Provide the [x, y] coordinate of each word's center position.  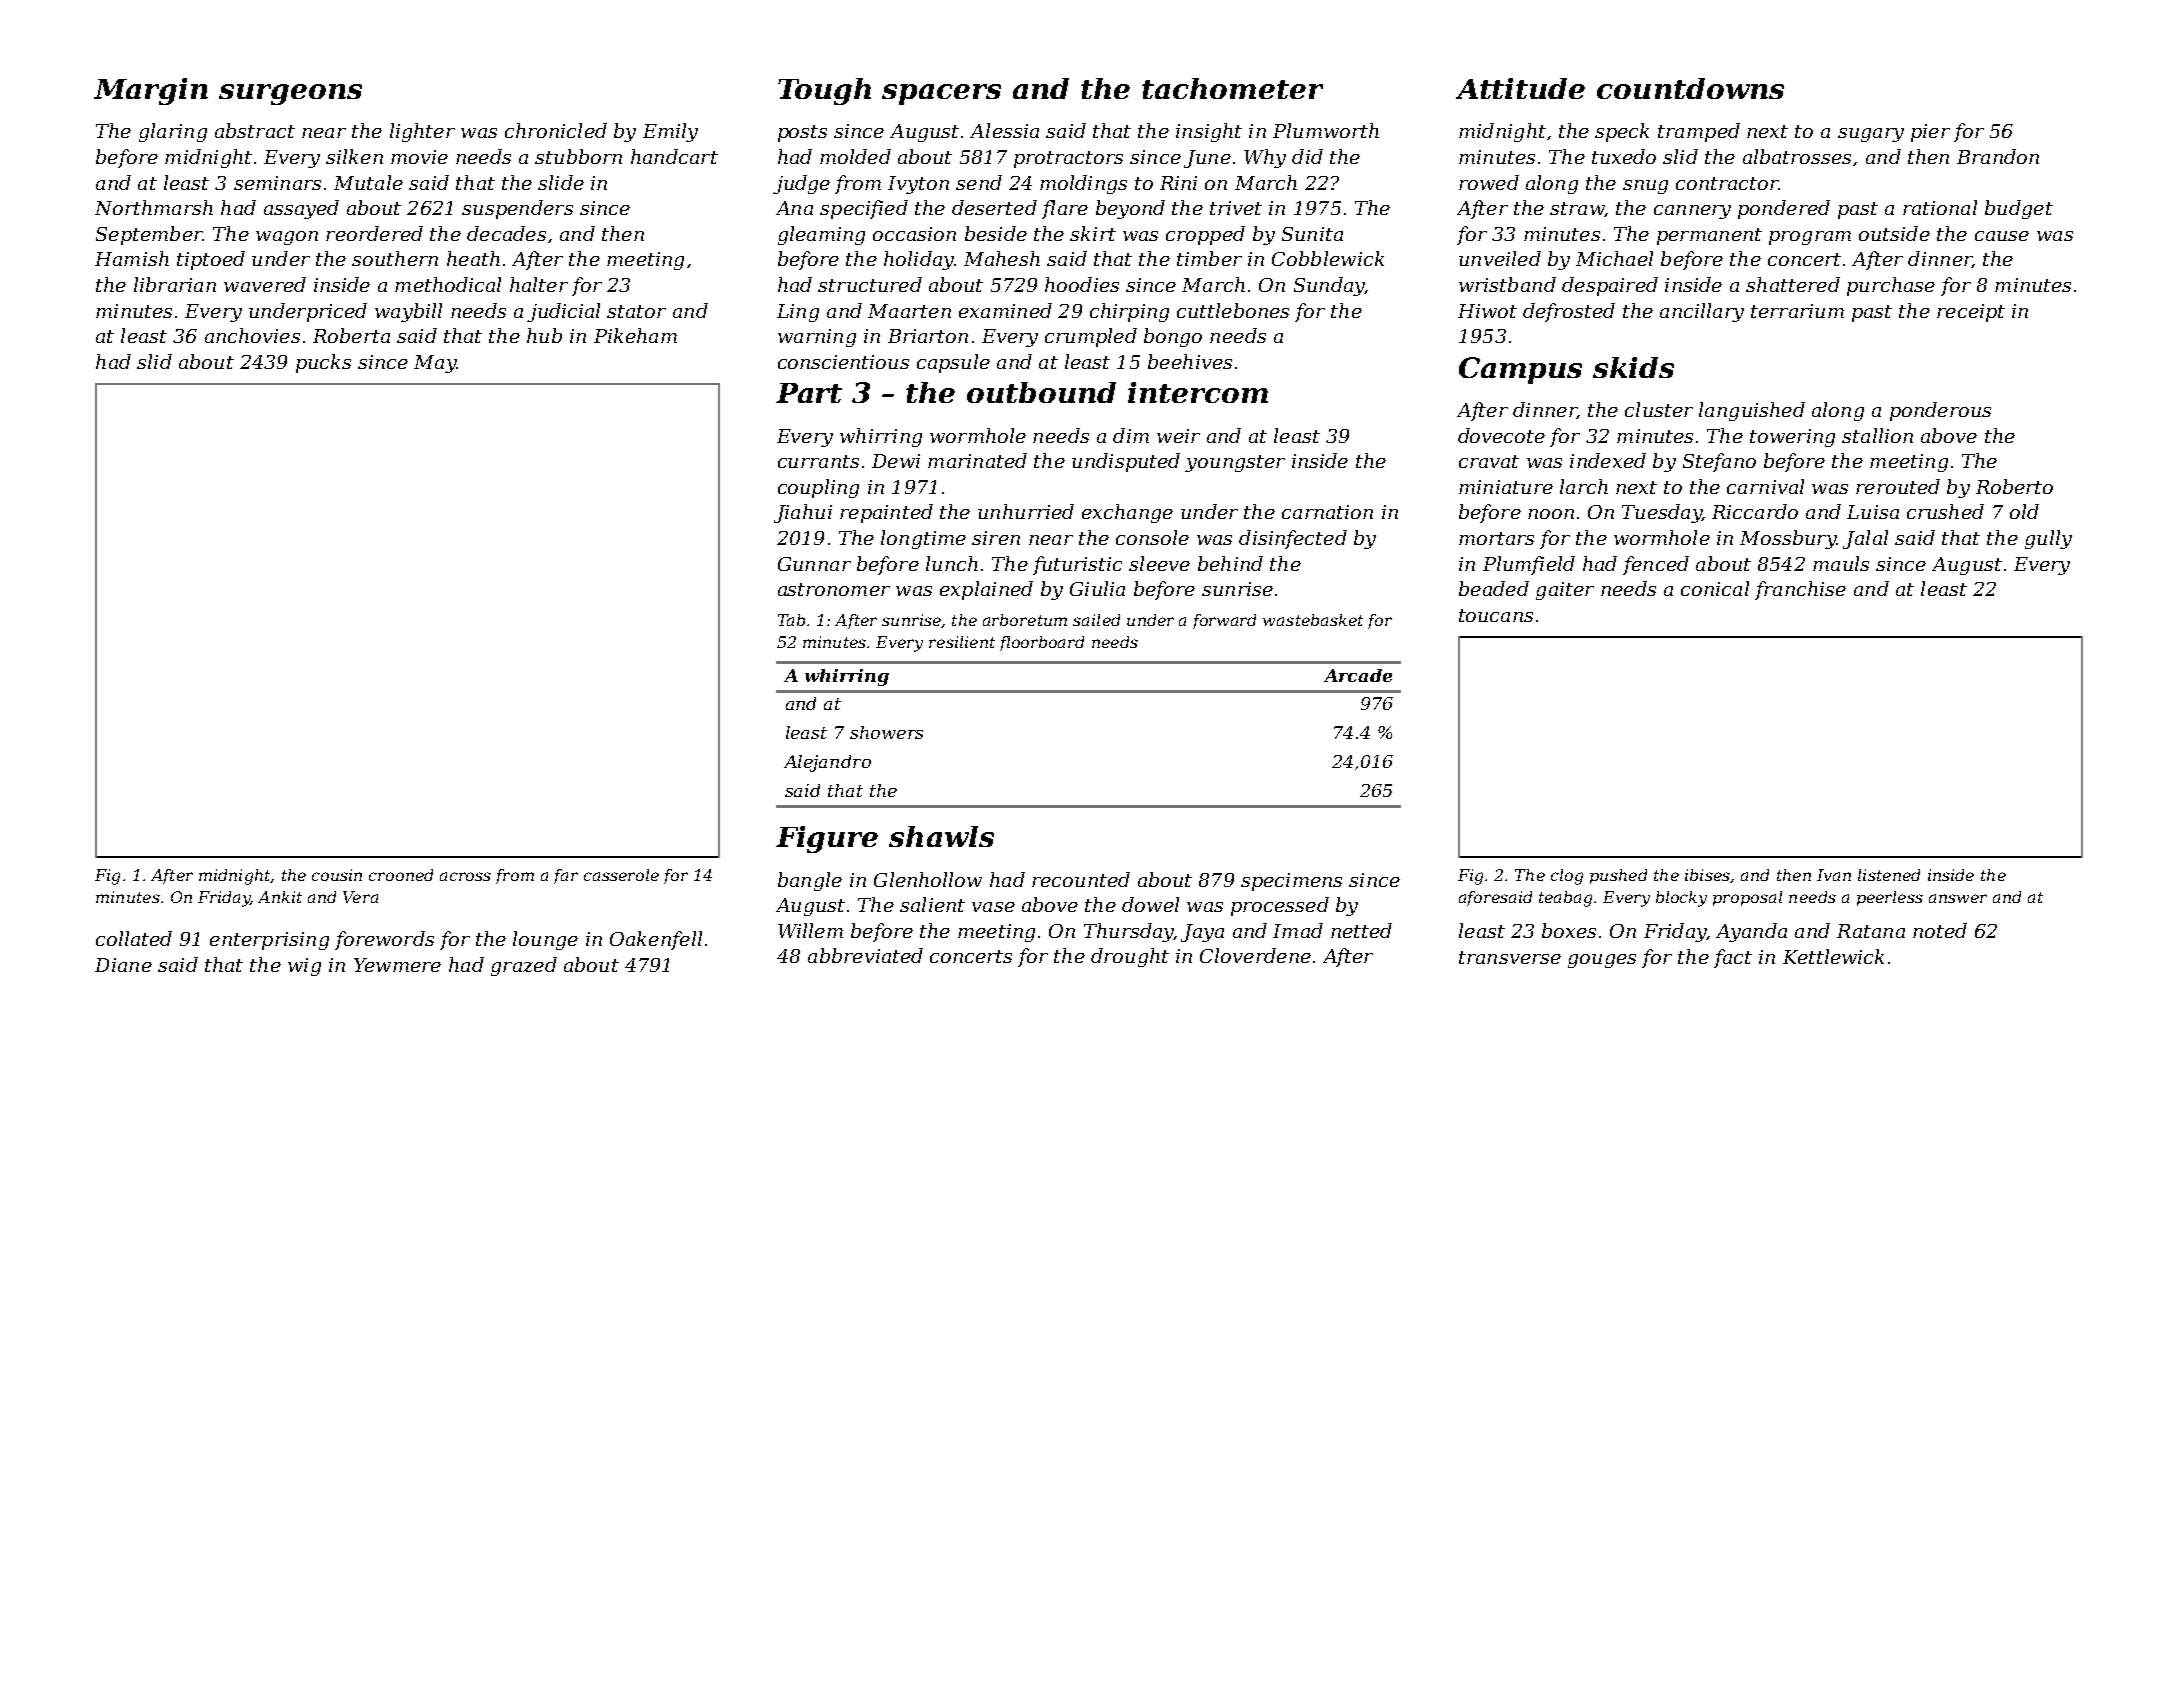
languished [1752, 411]
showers [886, 732]
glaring [173, 132]
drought [1130, 957]
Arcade [1358, 675]
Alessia [1004, 130]
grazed [524, 966]
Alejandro [827, 763]
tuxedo [1624, 156]
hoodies [1082, 284]
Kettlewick [1833, 956]
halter [539, 284]
